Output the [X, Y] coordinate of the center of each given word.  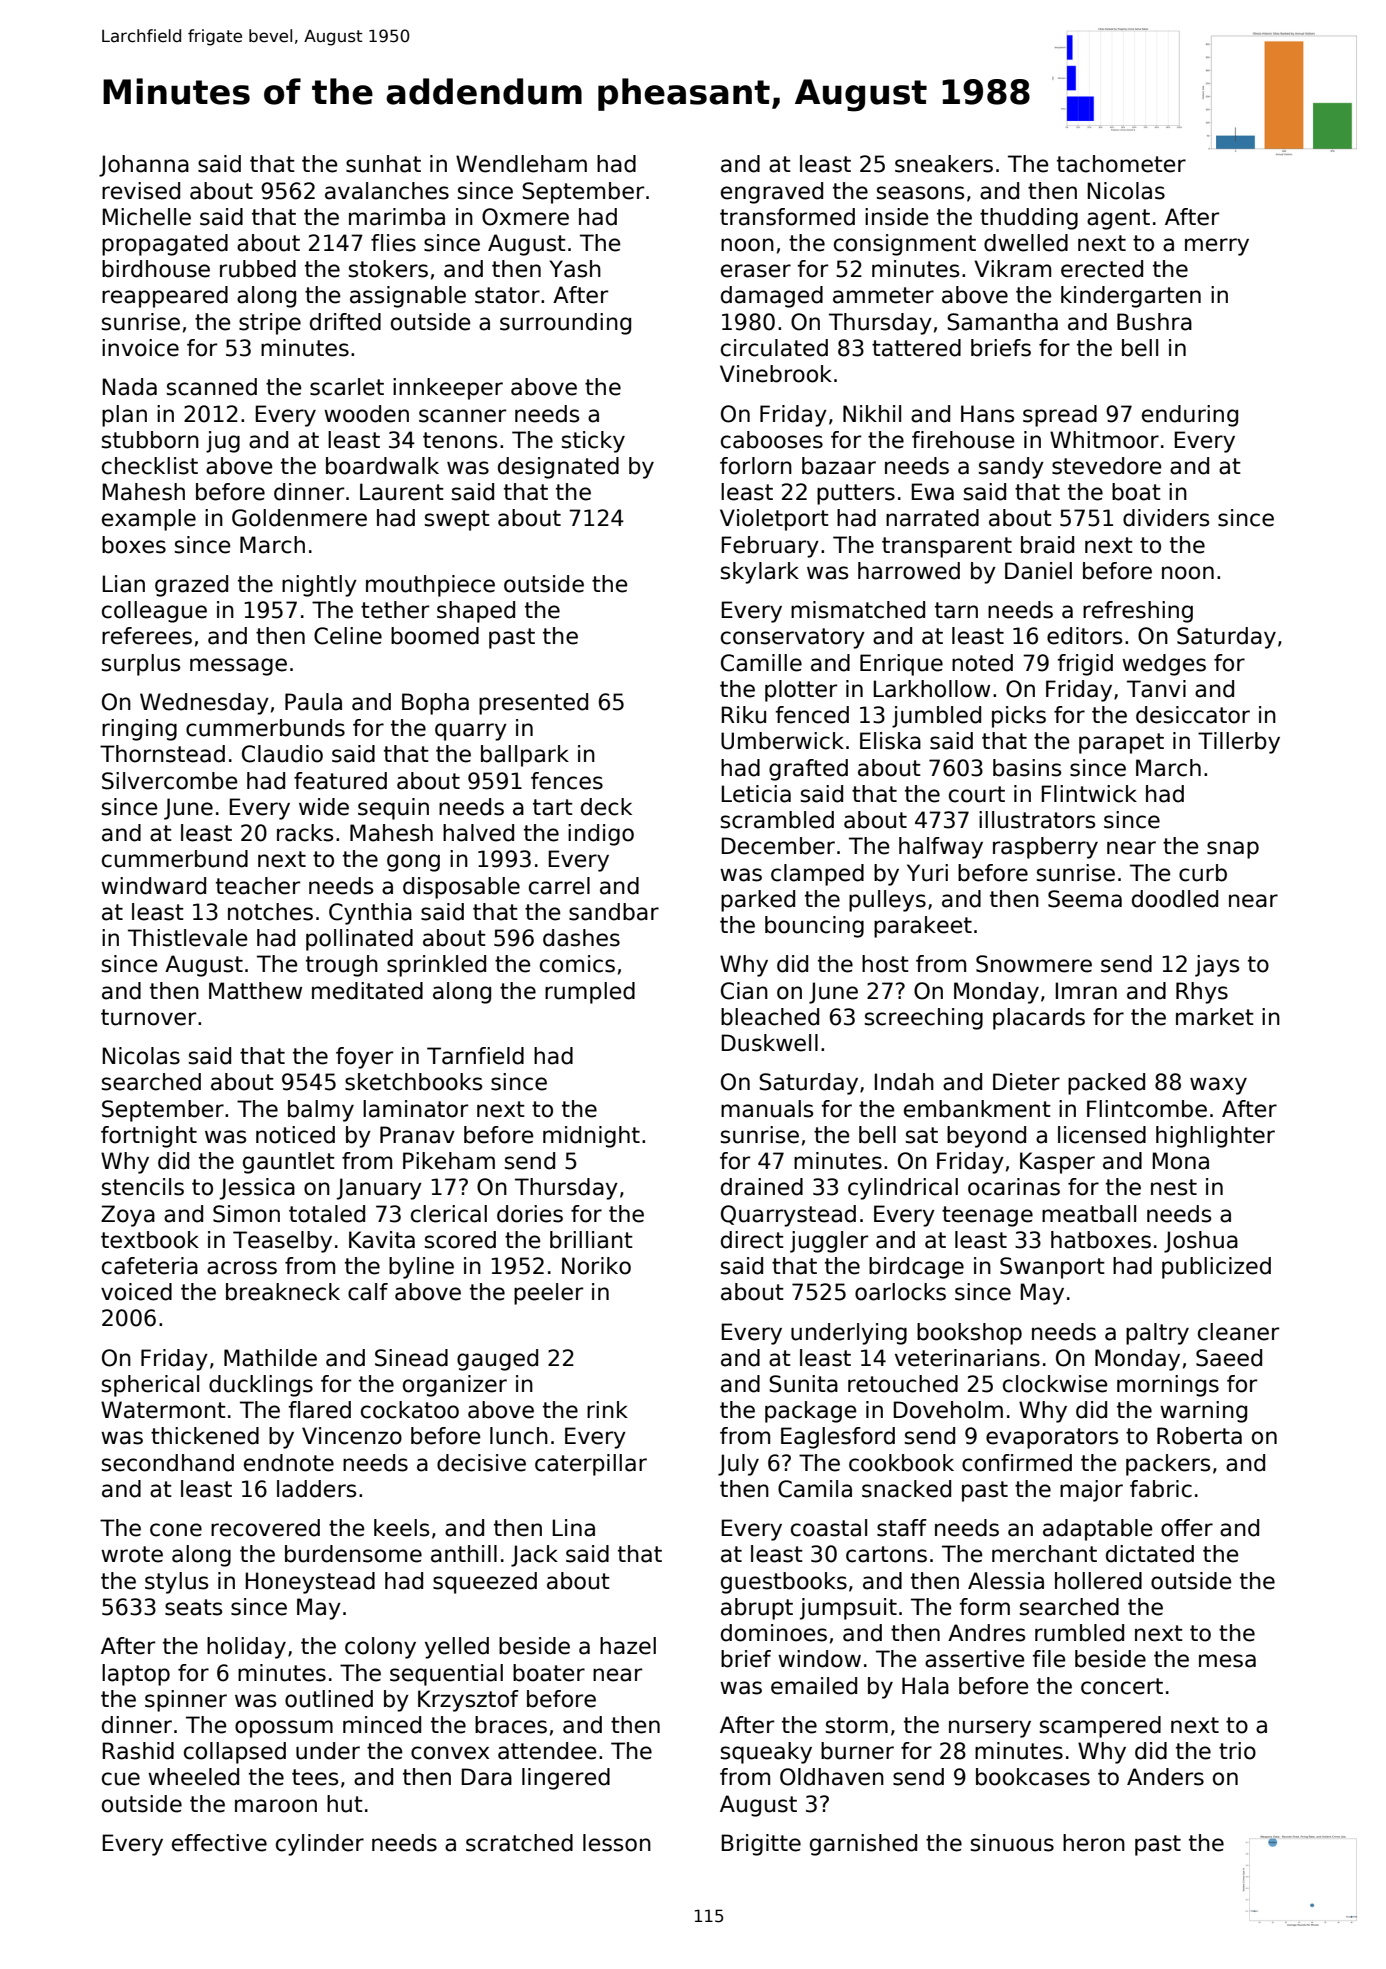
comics [577, 964]
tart [553, 807]
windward [153, 886]
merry [1217, 247]
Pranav [417, 1135]
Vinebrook [776, 374]
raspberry [1045, 848]
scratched [519, 1843]
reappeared [165, 297]
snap [1233, 850]
